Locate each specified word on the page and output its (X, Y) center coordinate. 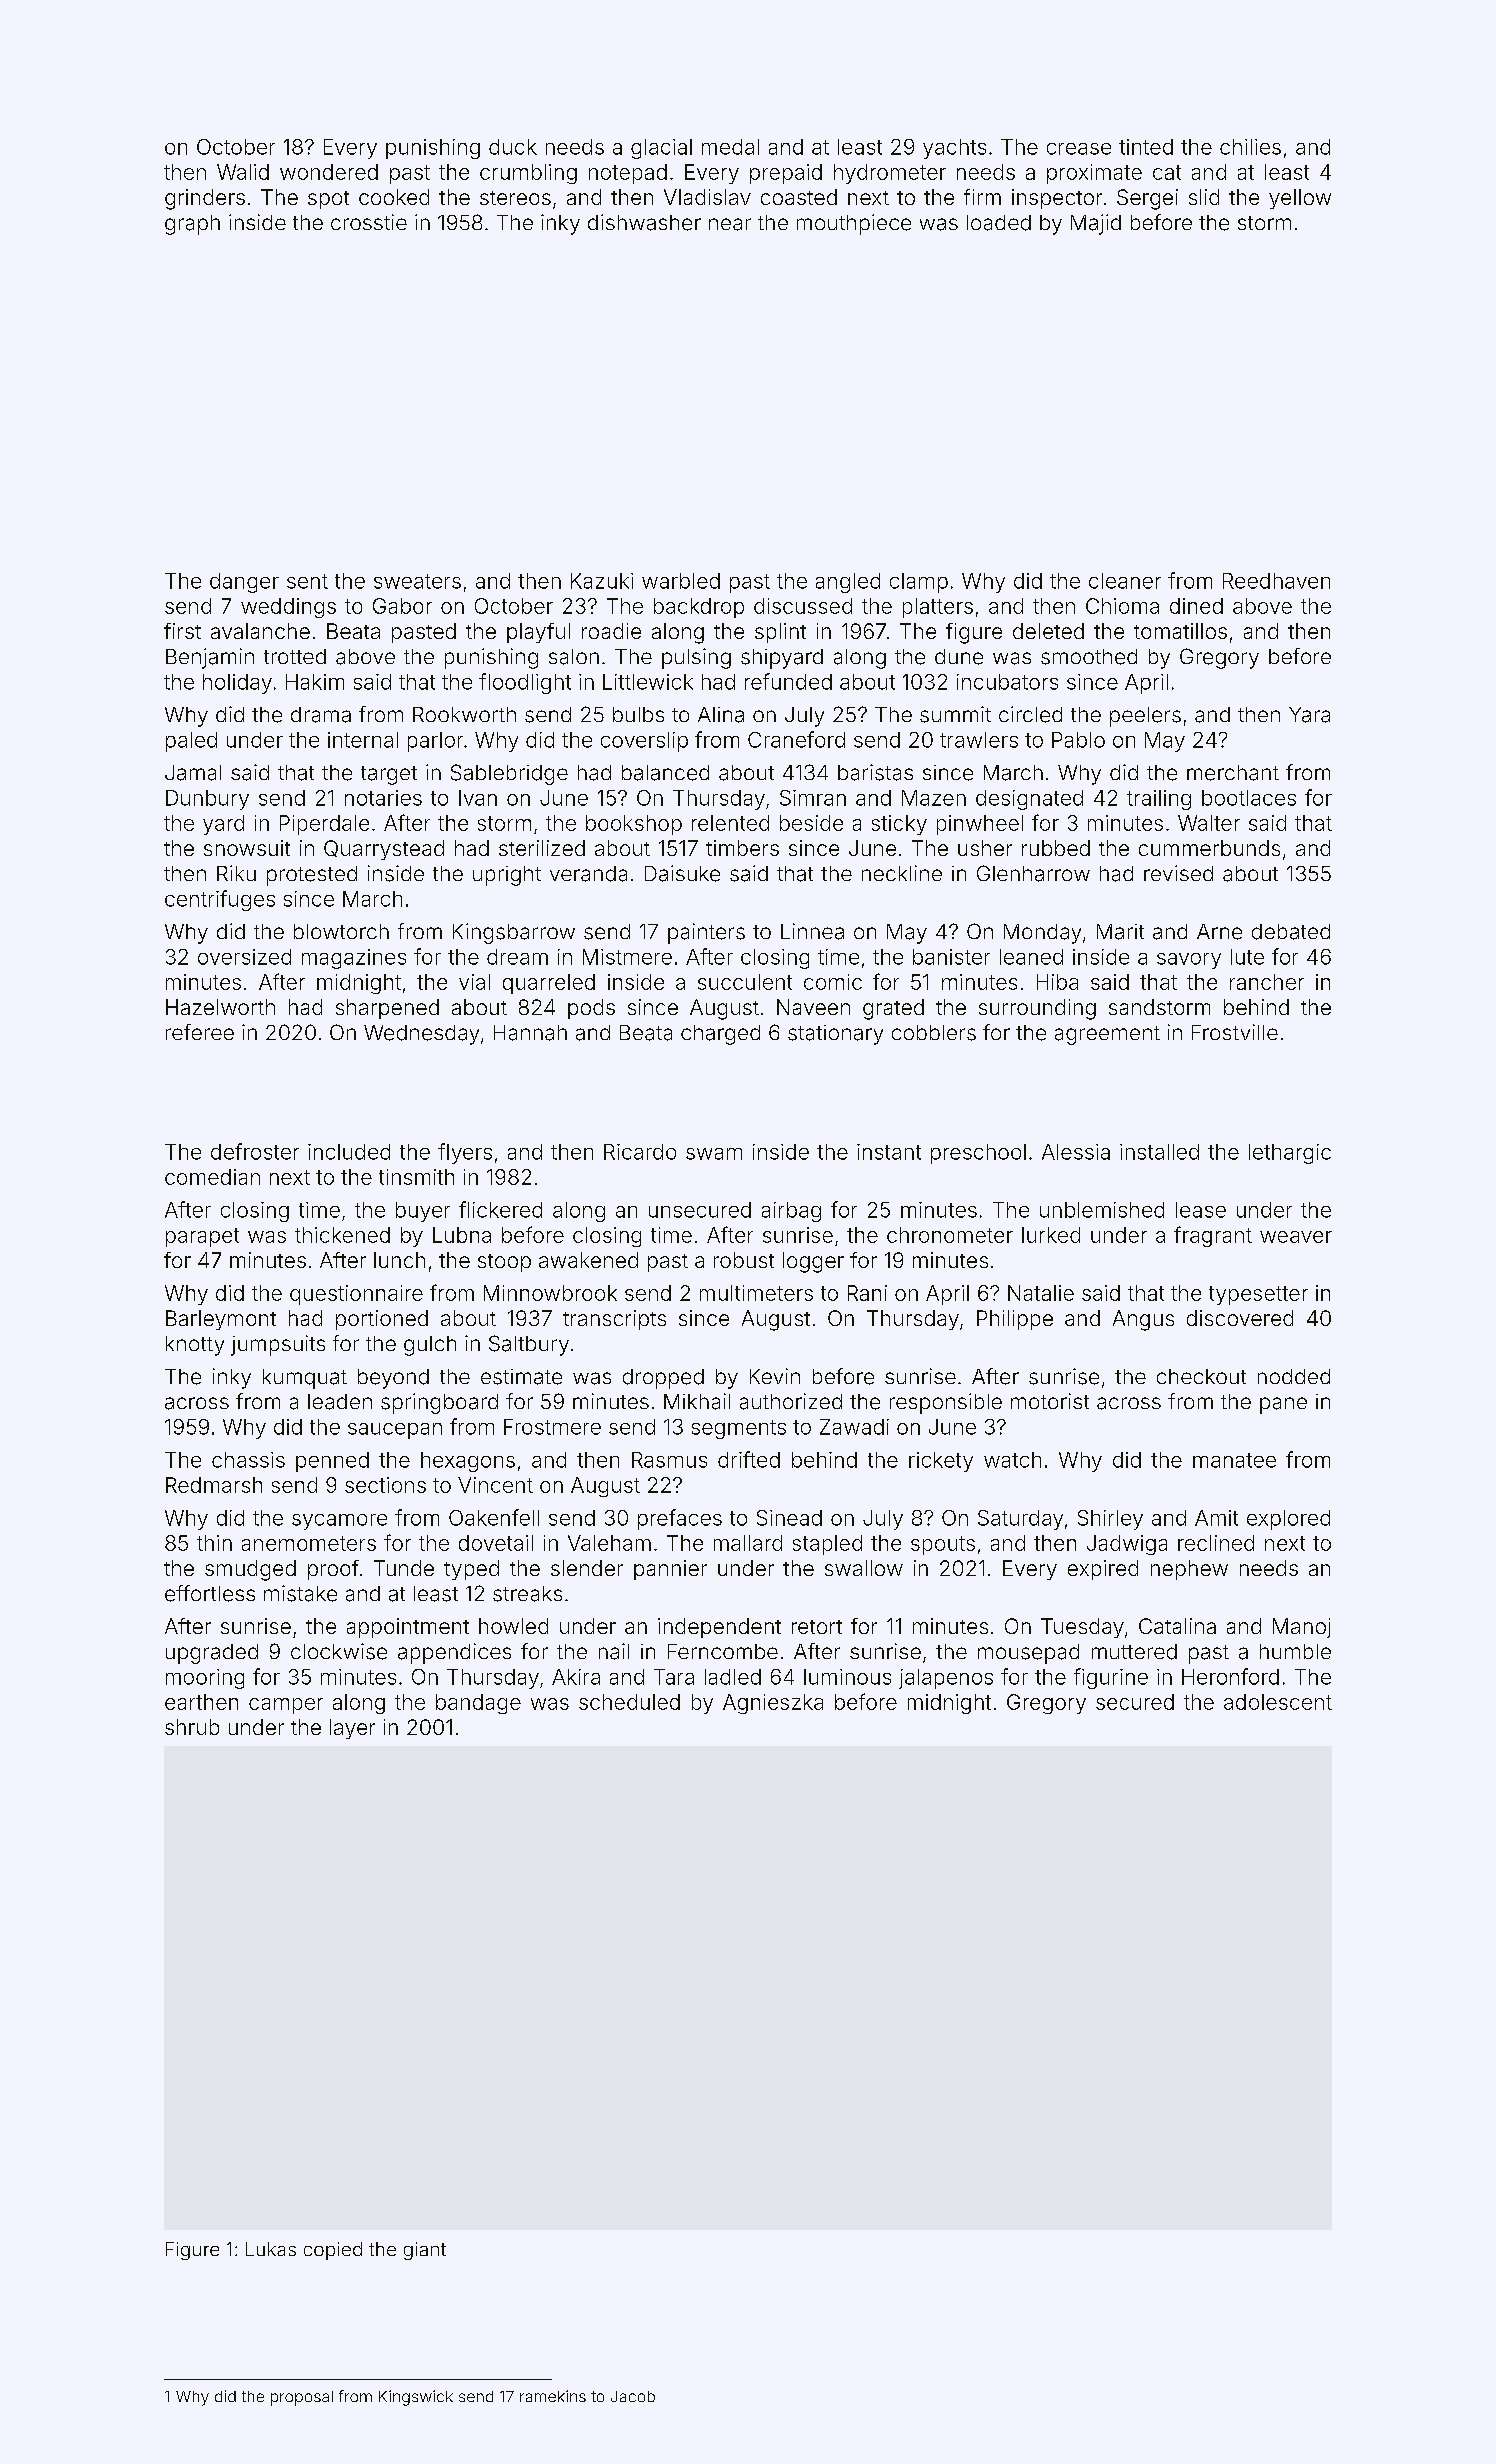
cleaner (1125, 581)
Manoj (1301, 1628)
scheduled (629, 1702)
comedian (212, 1177)
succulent (745, 982)
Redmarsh (214, 1485)
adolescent (1278, 1702)
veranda (588, 874)
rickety (941, 1462)
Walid (243, 172)
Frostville (1235, 1032)
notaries (383, 798)
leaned (1031, 957)
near (730, 224)
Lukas (271, 2249)
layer (352, 1729)
